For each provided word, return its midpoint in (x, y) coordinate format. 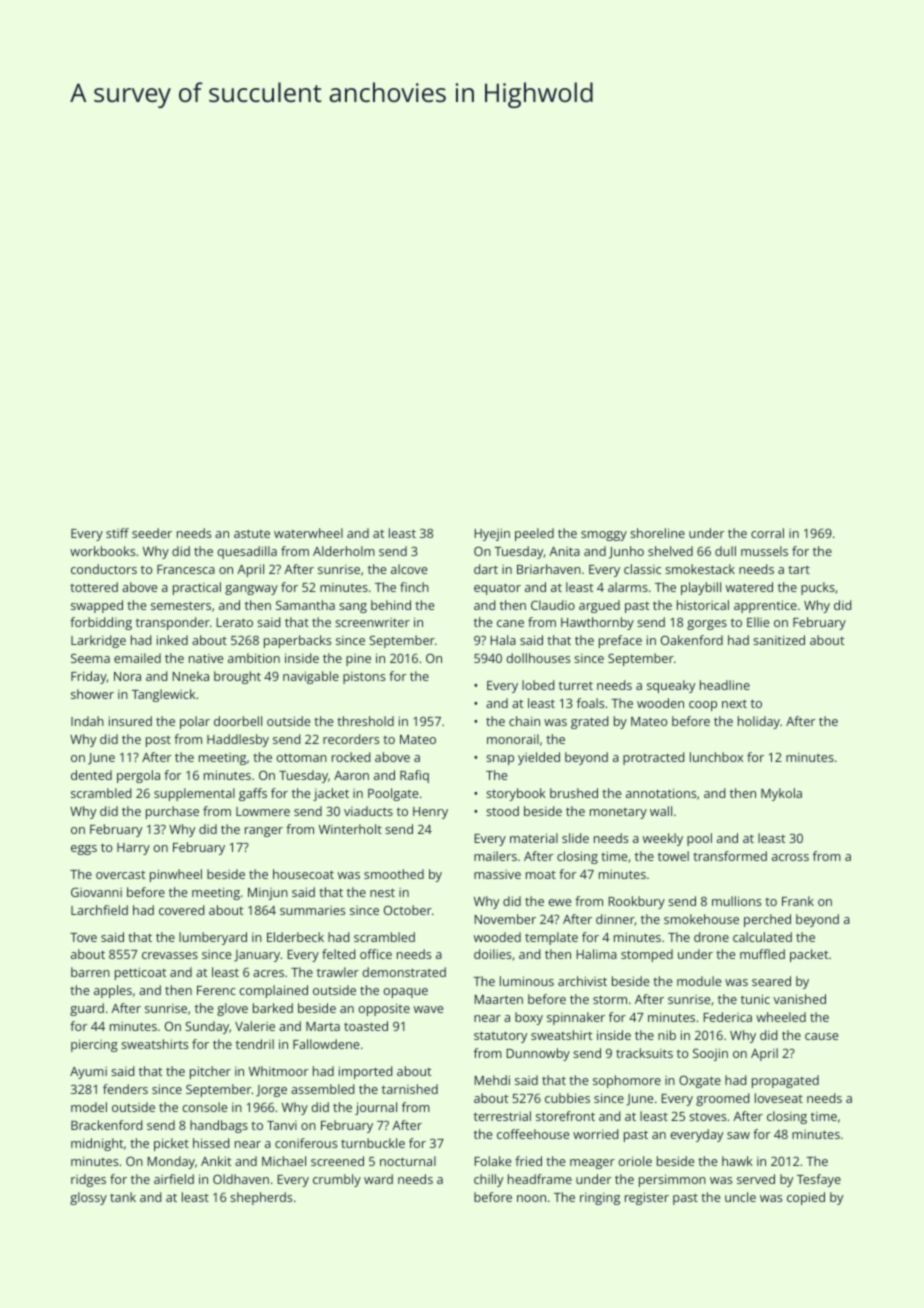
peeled (534, 534)
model (89, 1107)
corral (767, 533)
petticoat (140, 973)
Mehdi (492, 1080)
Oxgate (700, 1081)
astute (252, 533)
